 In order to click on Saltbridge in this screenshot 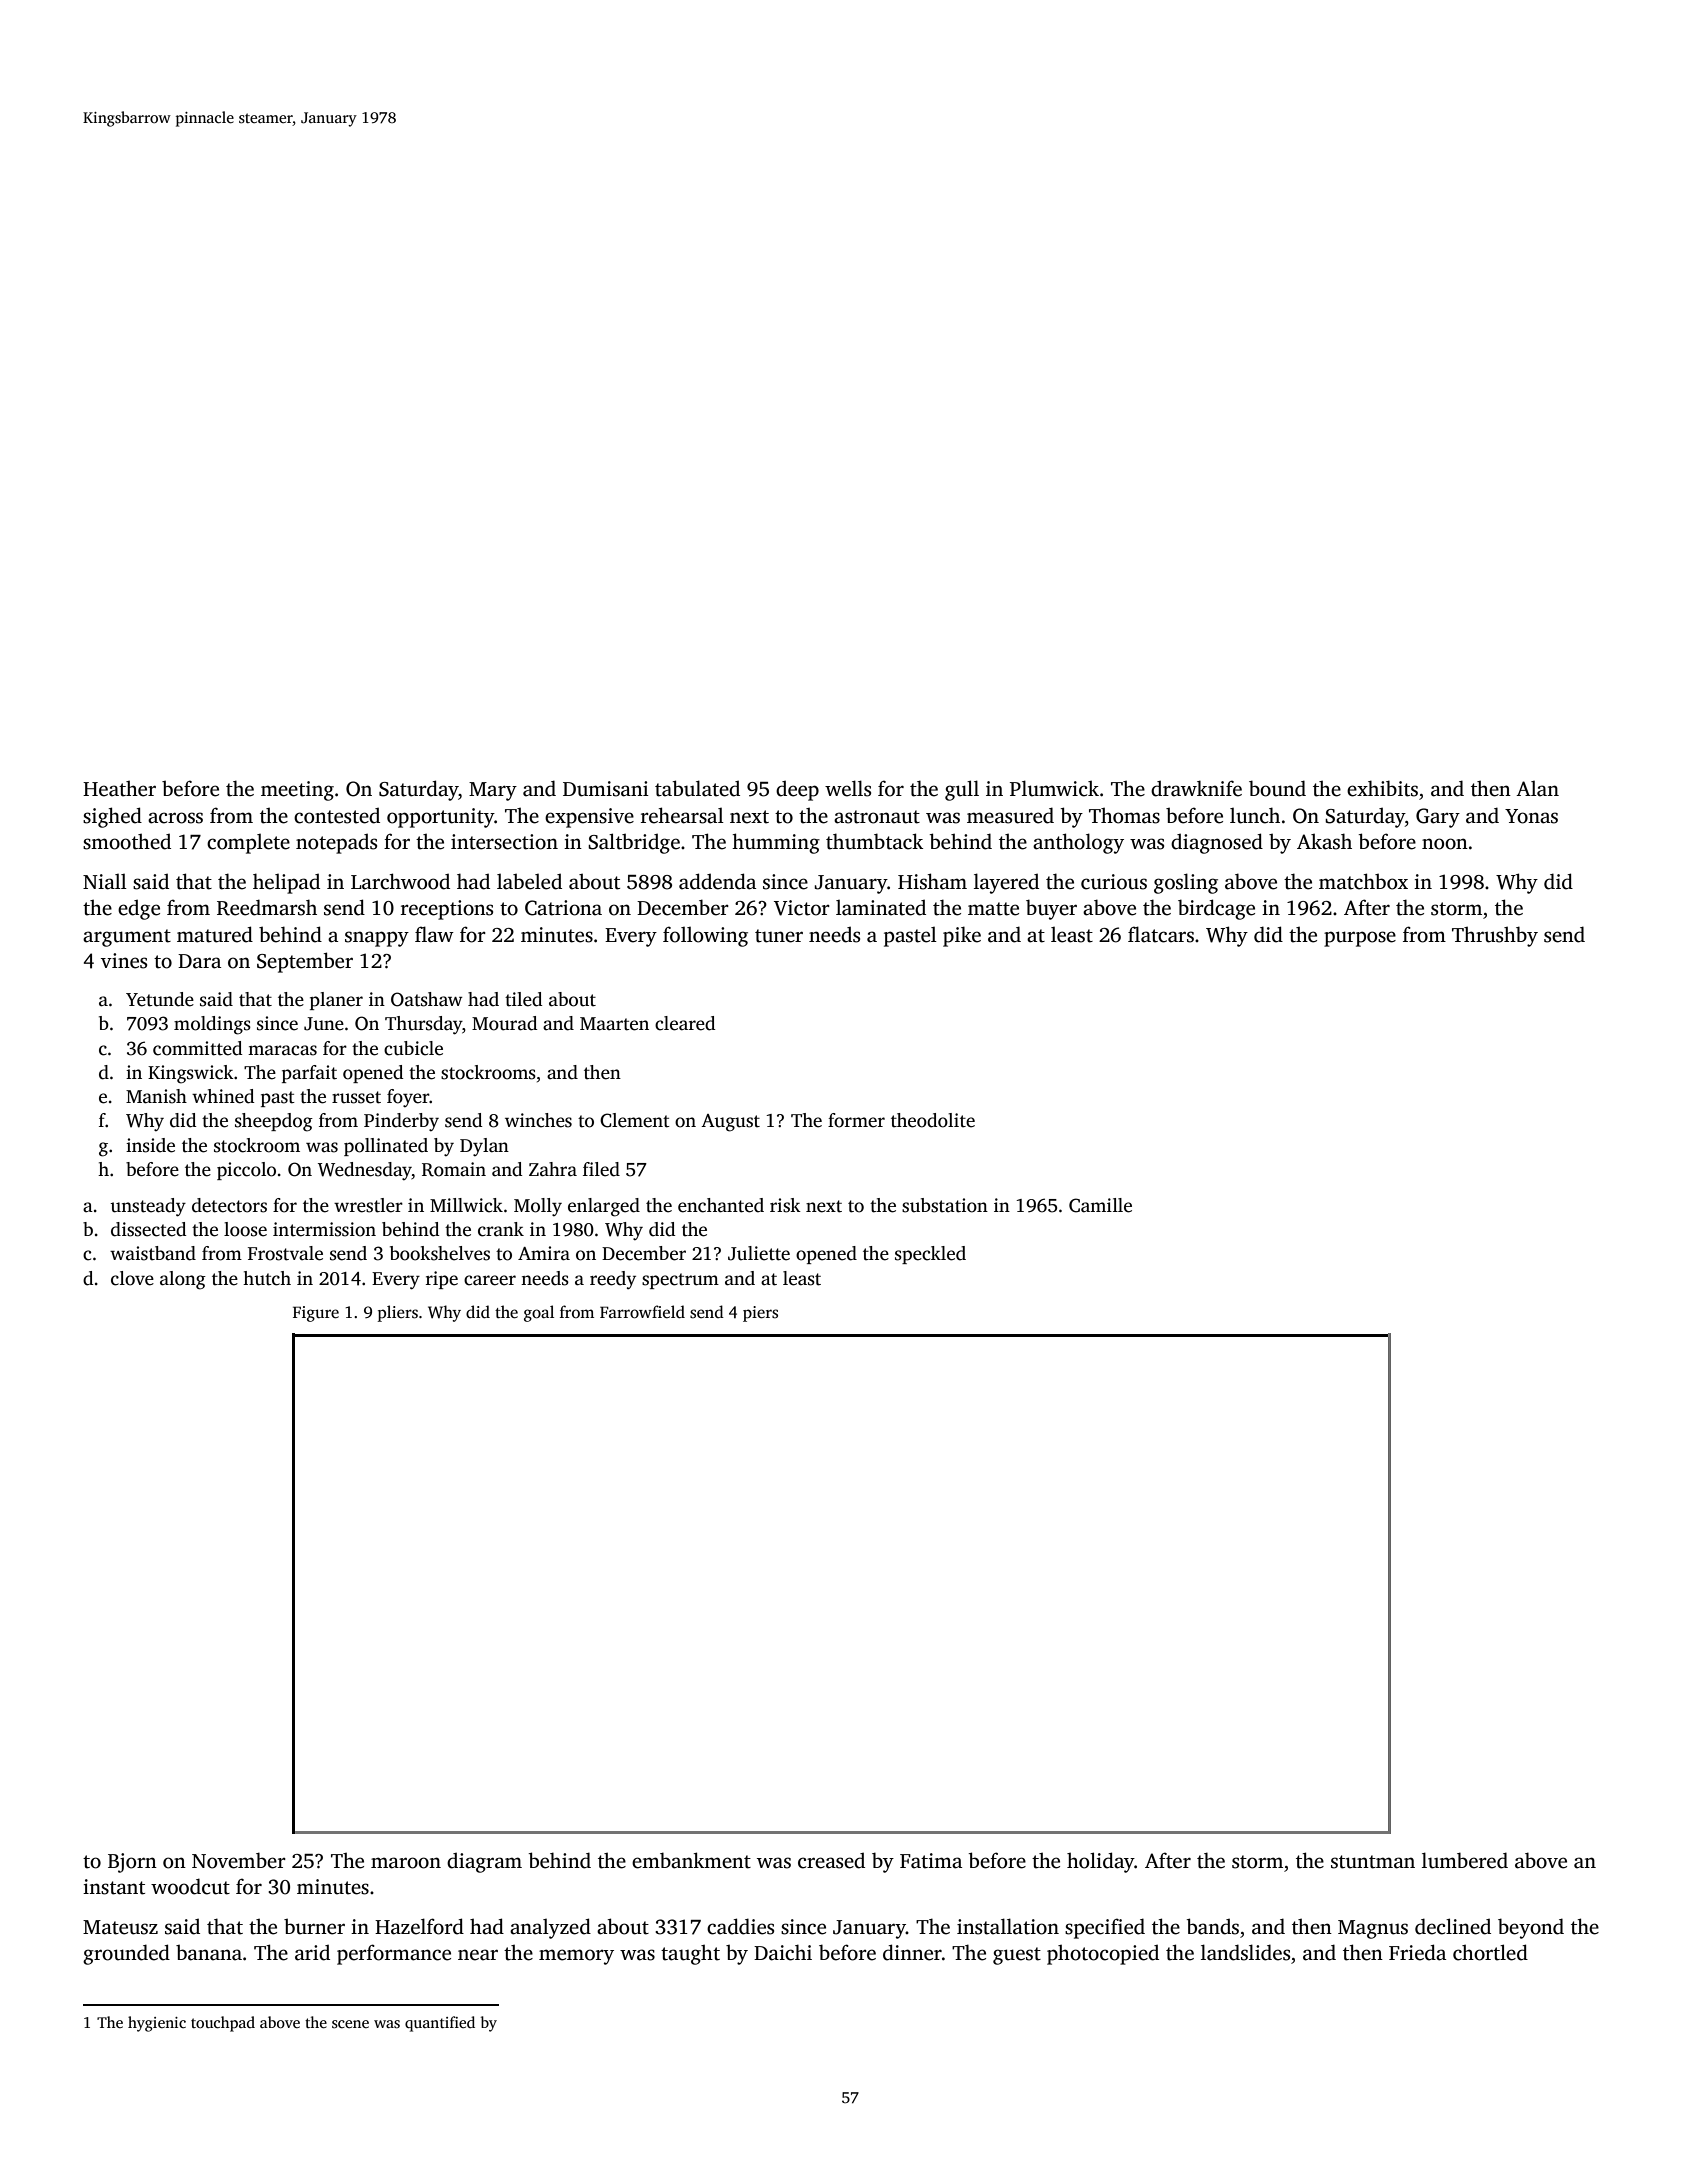, I will do `click(634, 843)`.
